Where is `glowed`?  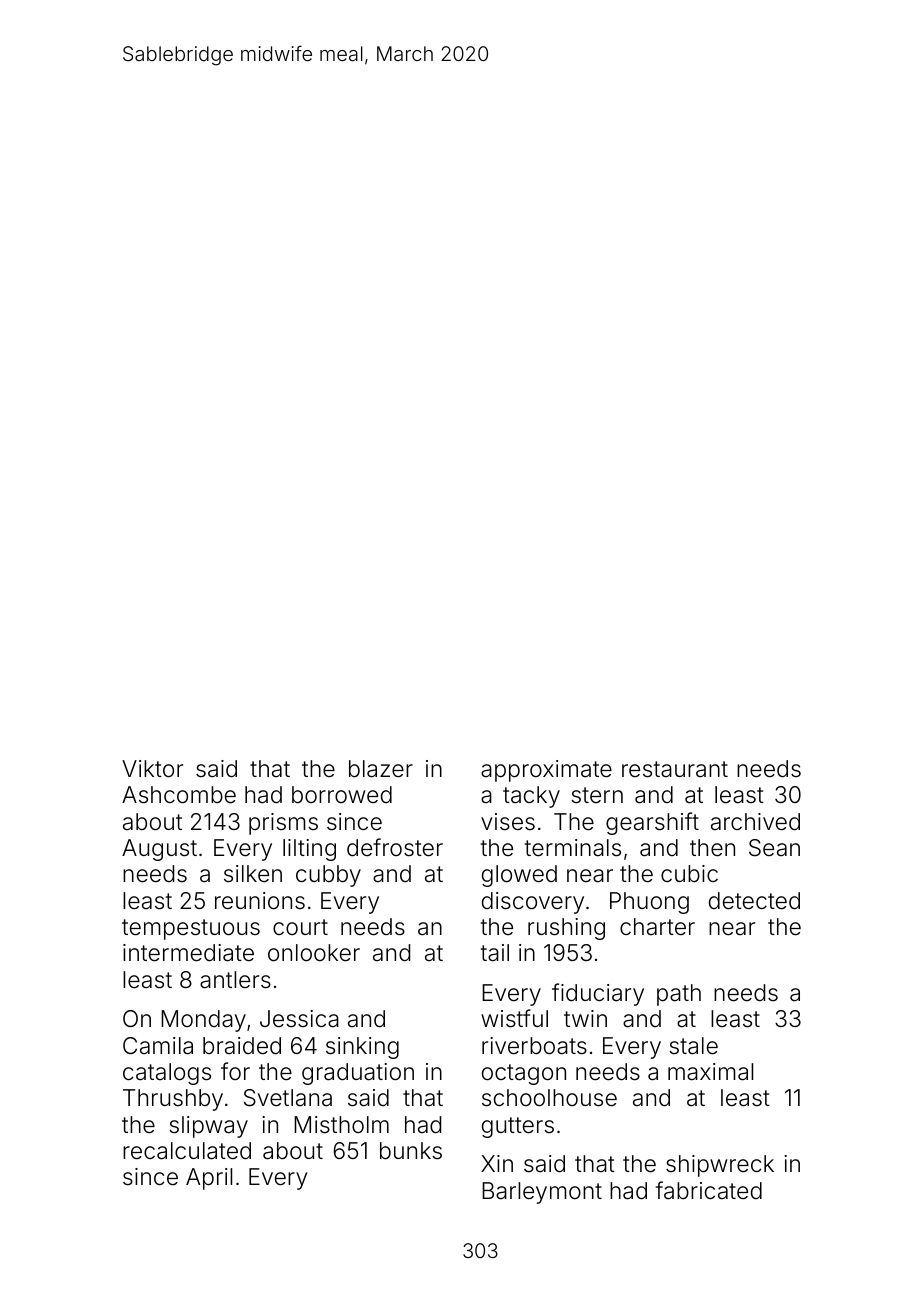 glowed is located at coordinates (519, 876).
